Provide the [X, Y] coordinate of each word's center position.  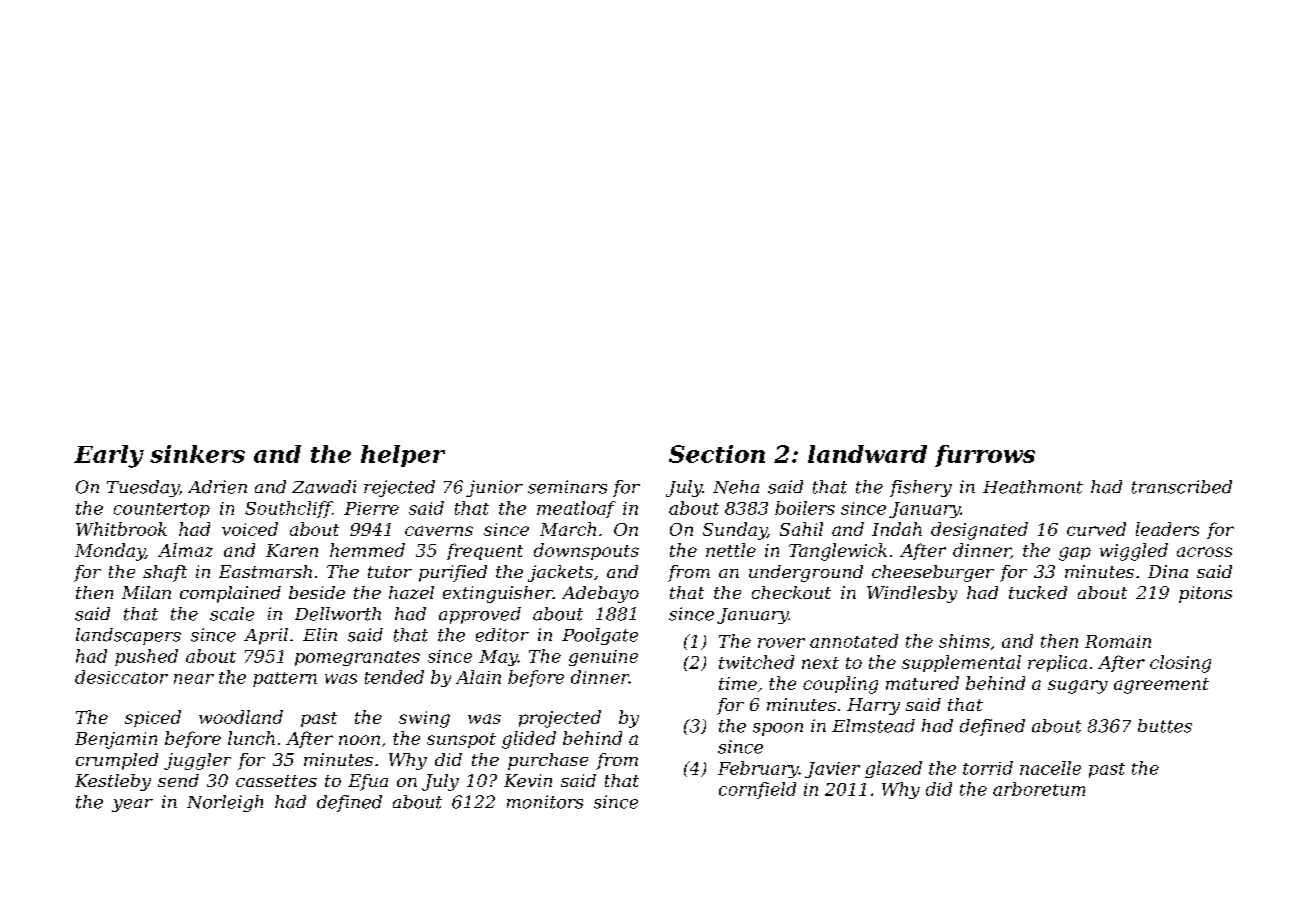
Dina [1168, 571]
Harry [873, 706]
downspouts [586, 551]
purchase [548, 761]
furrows [985, 456]
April [266, 636]
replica [1057, 663]
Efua [368, 782]
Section [717, 454]
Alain [478, 677]
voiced [250, 529]
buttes [1165, 726]
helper [403, 456]
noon [359, 740]
